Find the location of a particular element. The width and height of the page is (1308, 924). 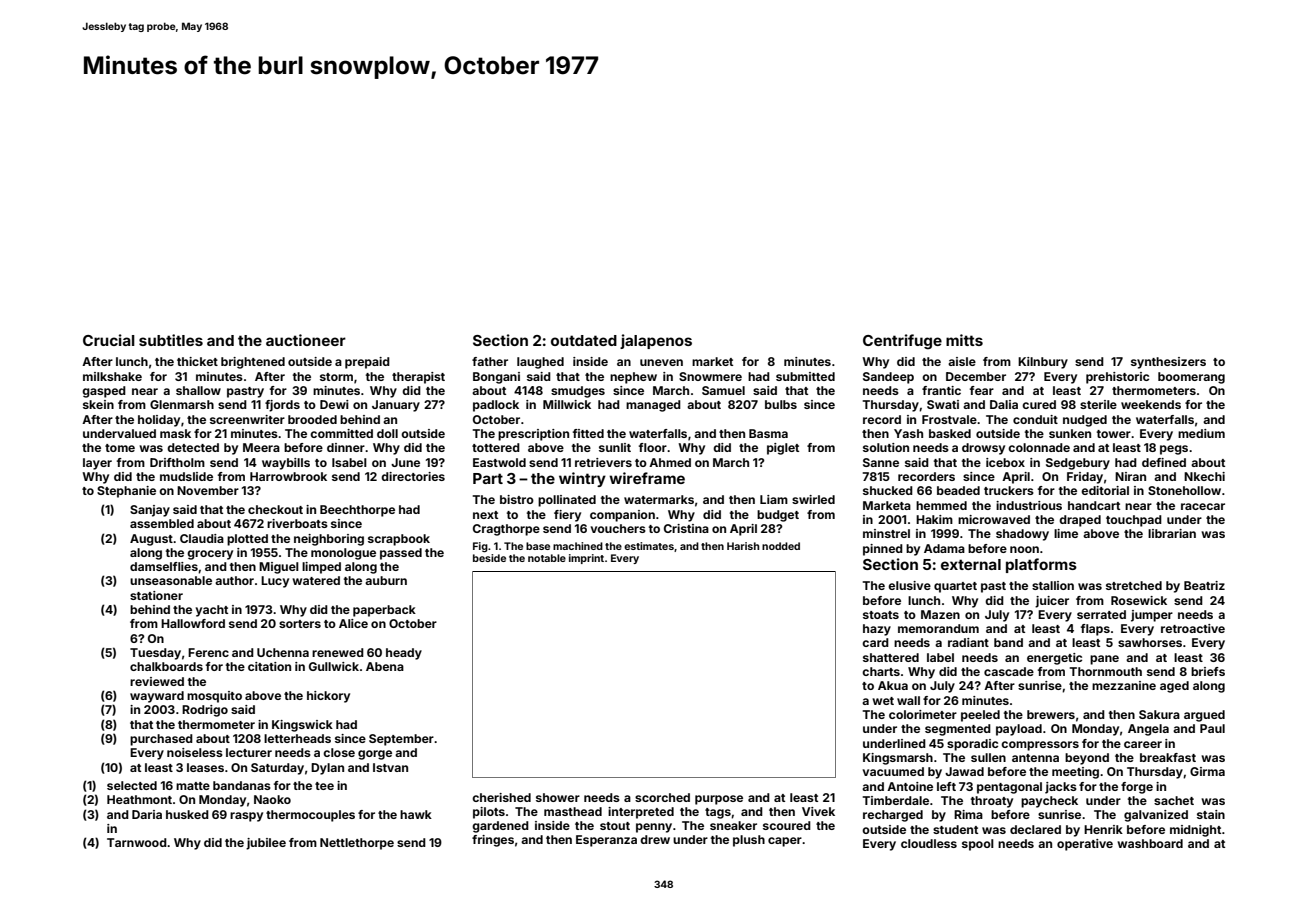

Alice is located at coordinates (353, 623).
